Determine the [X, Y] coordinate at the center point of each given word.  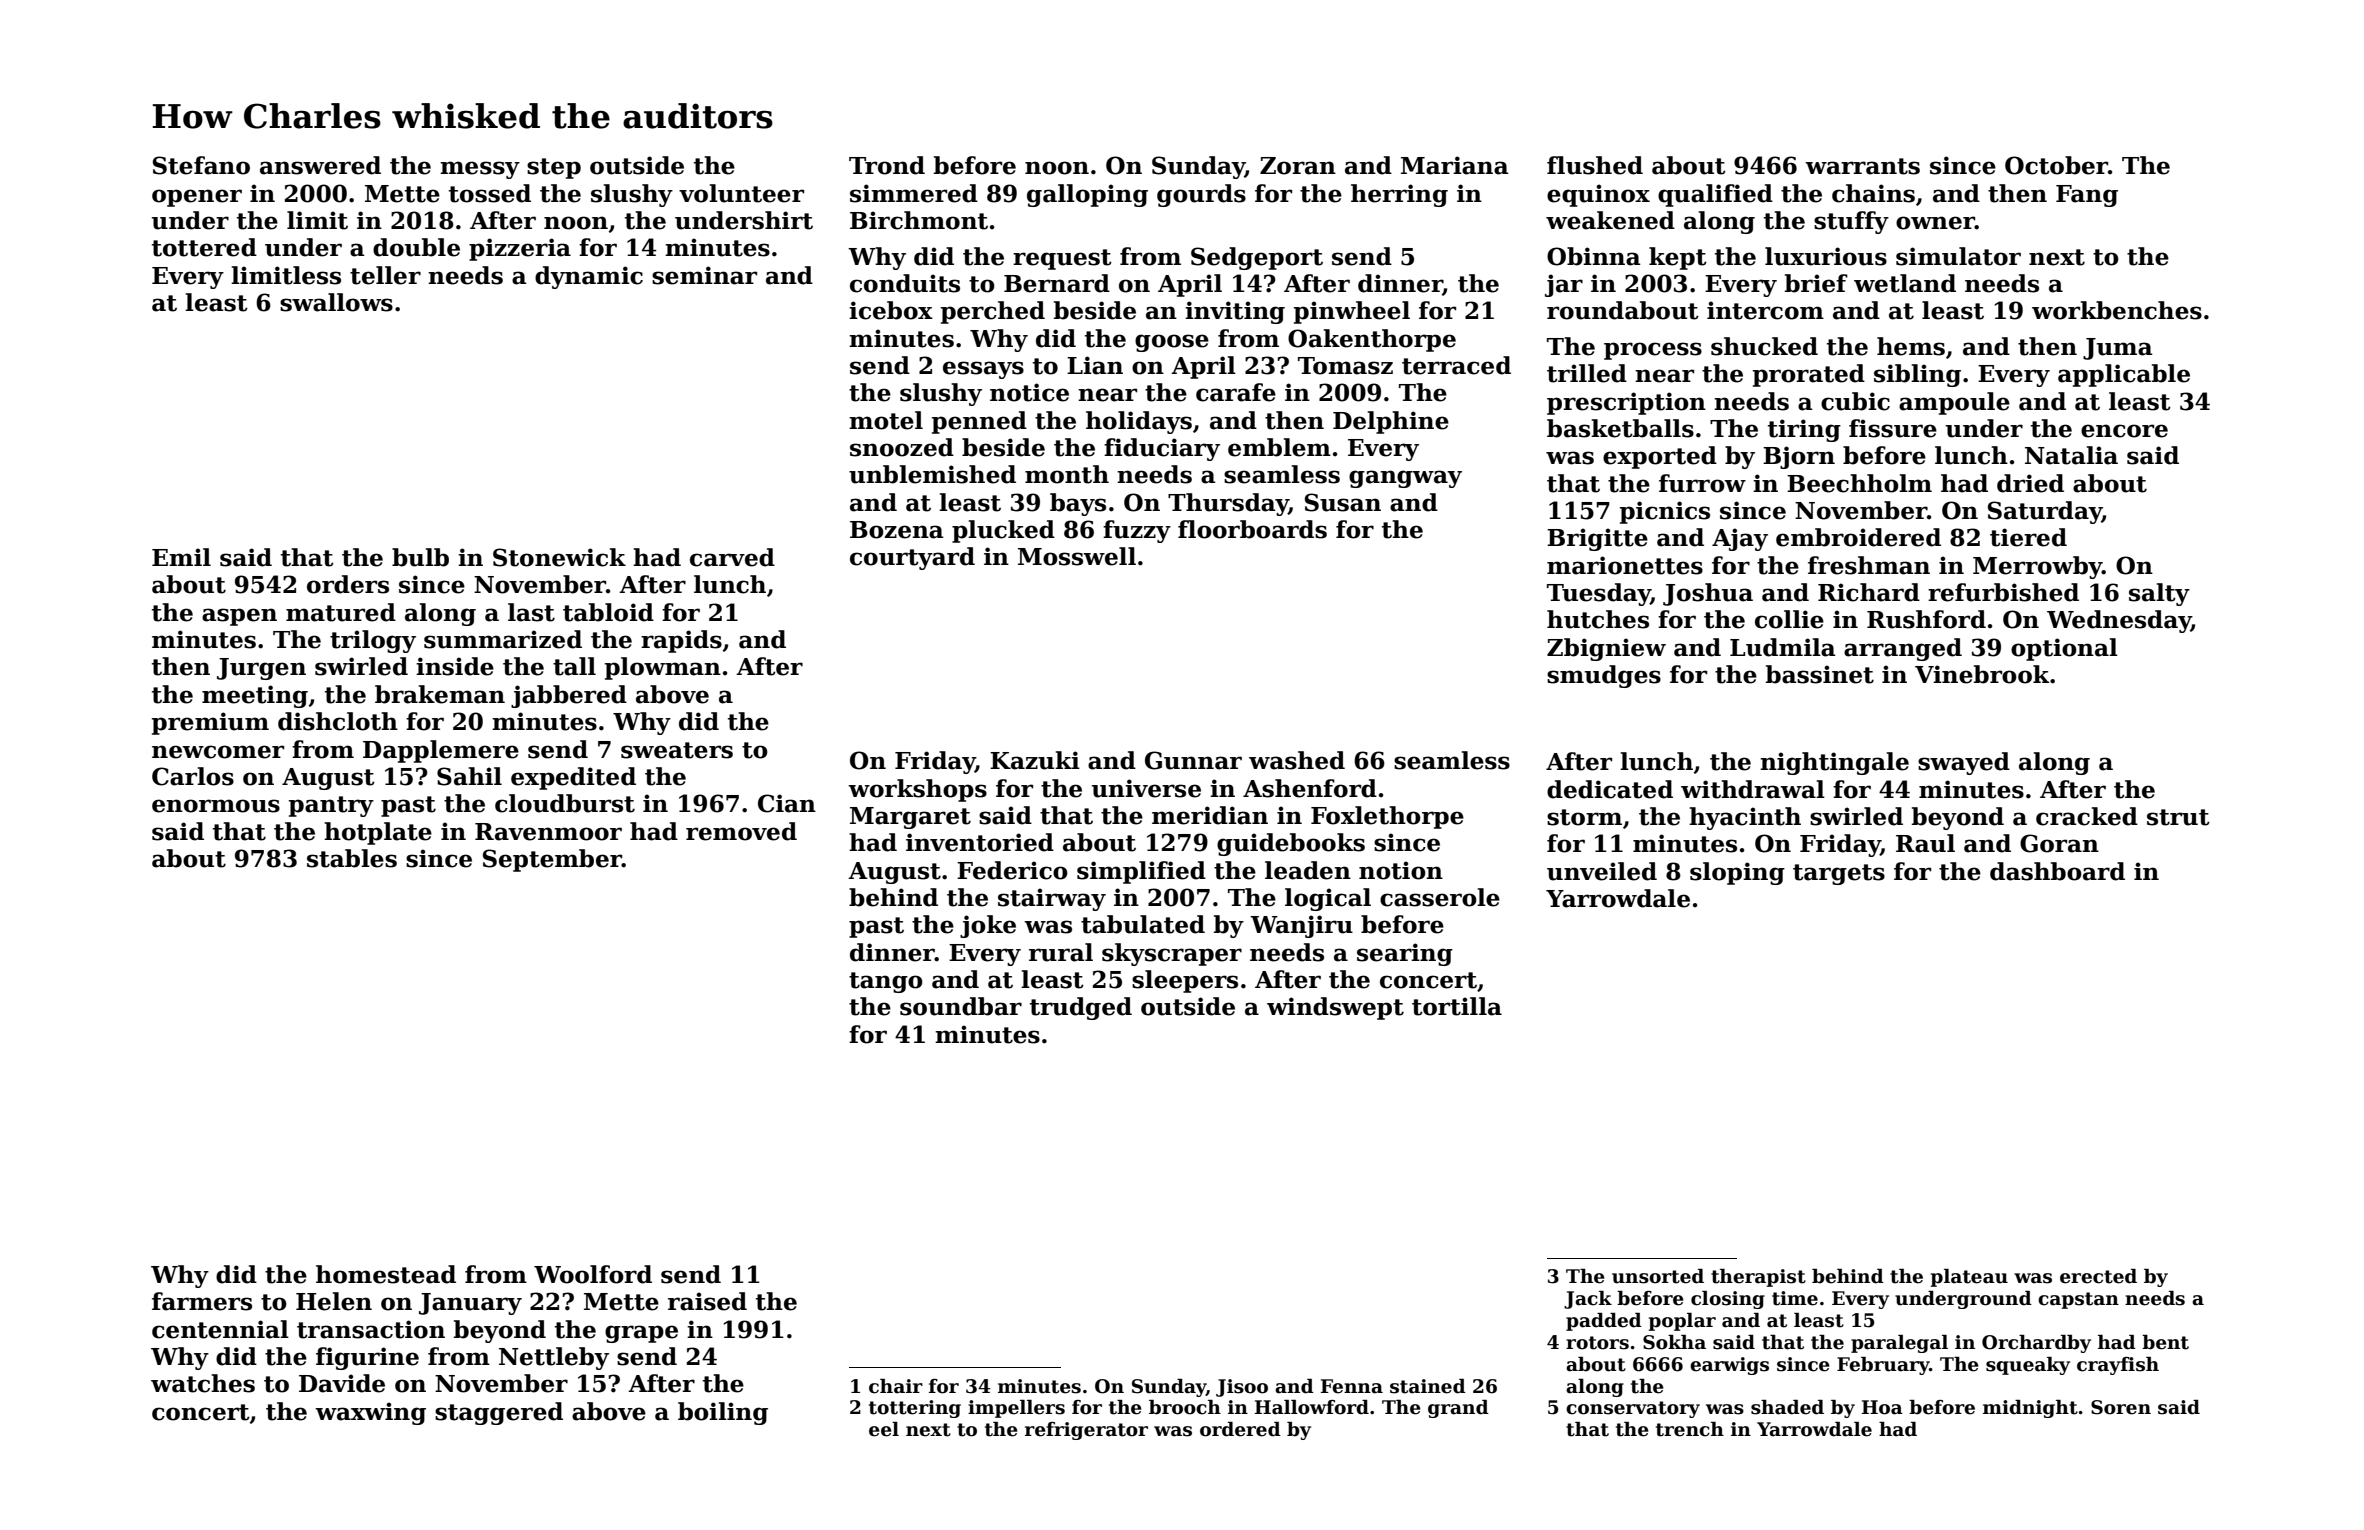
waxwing [370, 1413]
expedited [573, 778]
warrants [1862, 166]
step [554, 168]
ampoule [1954, 403]
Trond [887, 165]
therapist [1758, 1278]
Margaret [910, 818]
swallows [336, 302]
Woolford [593, 1274]
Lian [1095, 365]
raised [707, 1301]
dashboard [2057, 871]
